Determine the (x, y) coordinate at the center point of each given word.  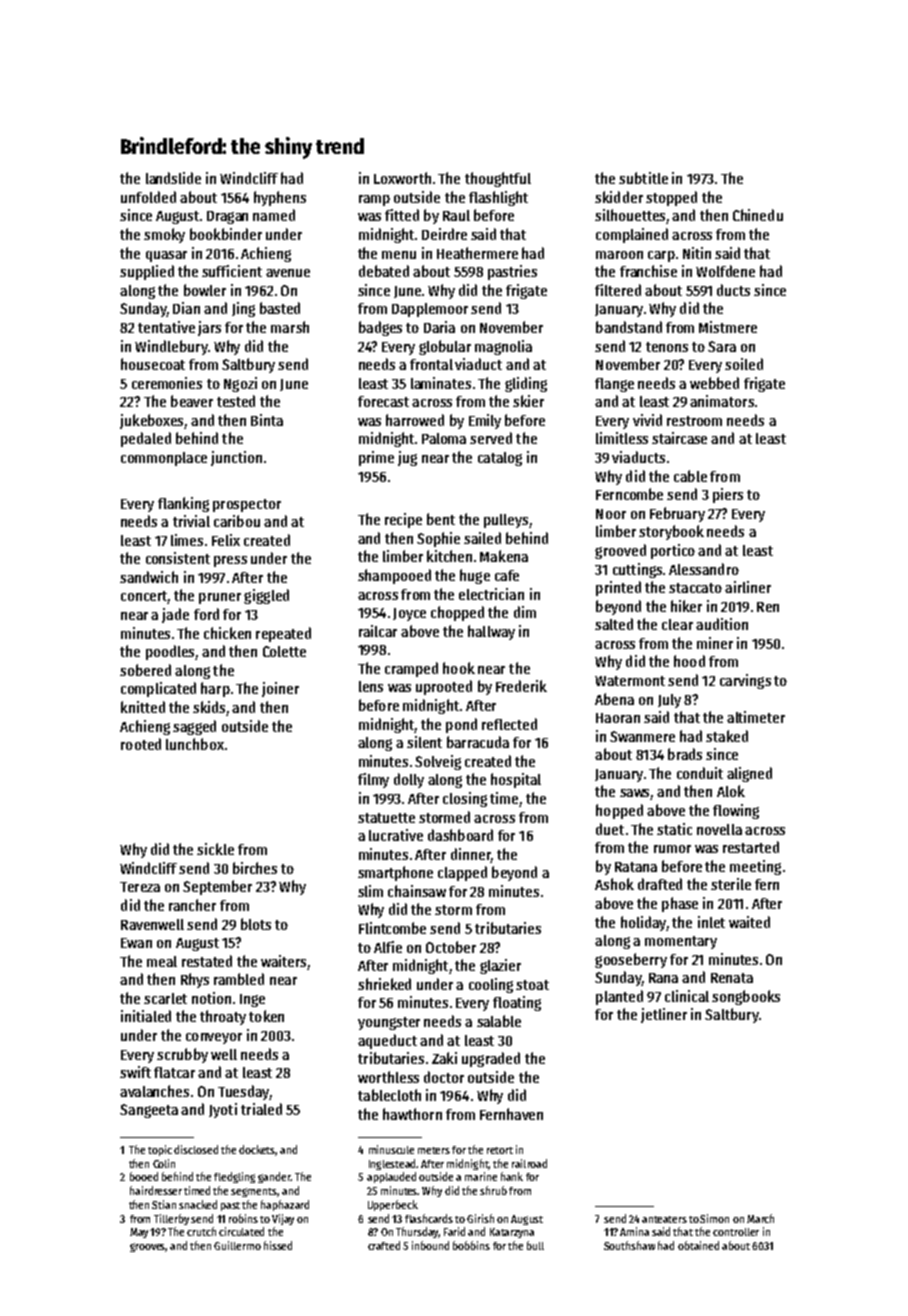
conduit (700, 773)
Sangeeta (149, 1111)
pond (461, 725)
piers (728, 495)
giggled (266, 596)
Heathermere (477, 253)
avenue (288, 273)
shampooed (394, 576)
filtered (618, 290)
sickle (215, 849)
